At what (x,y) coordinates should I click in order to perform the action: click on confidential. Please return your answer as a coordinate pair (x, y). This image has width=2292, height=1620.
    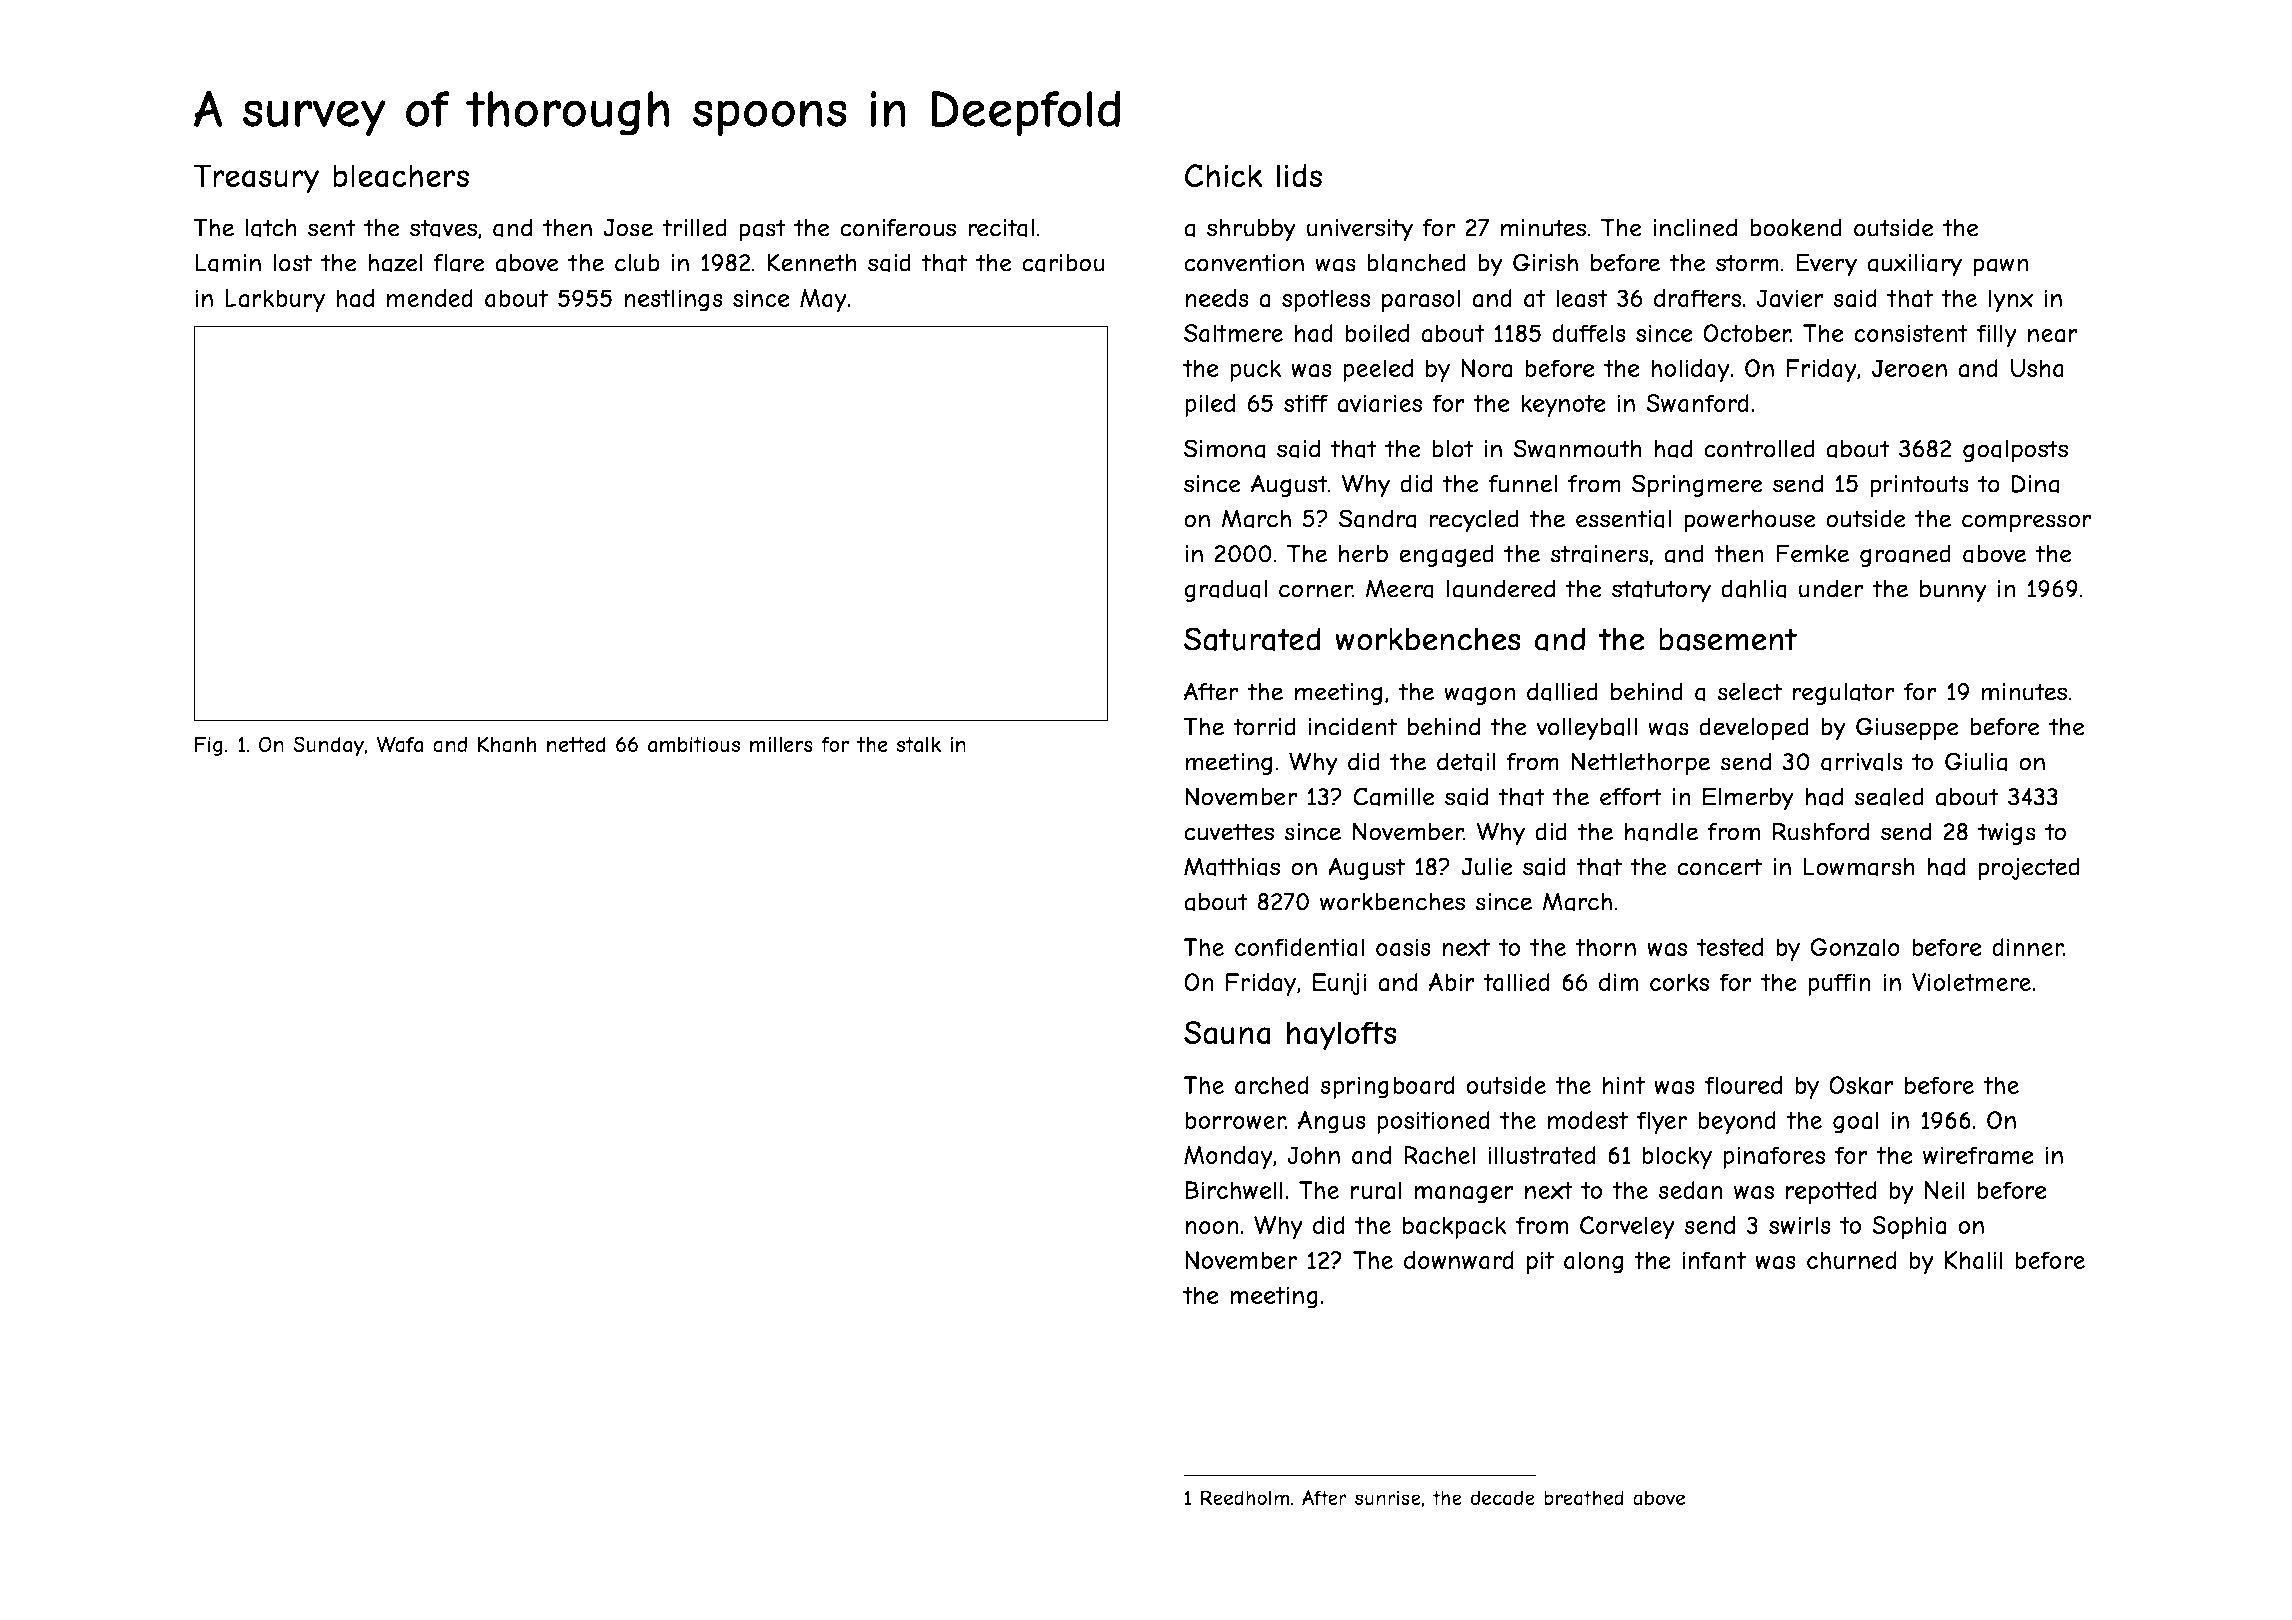
    Looking at the image, I should click on (1299, 947).
